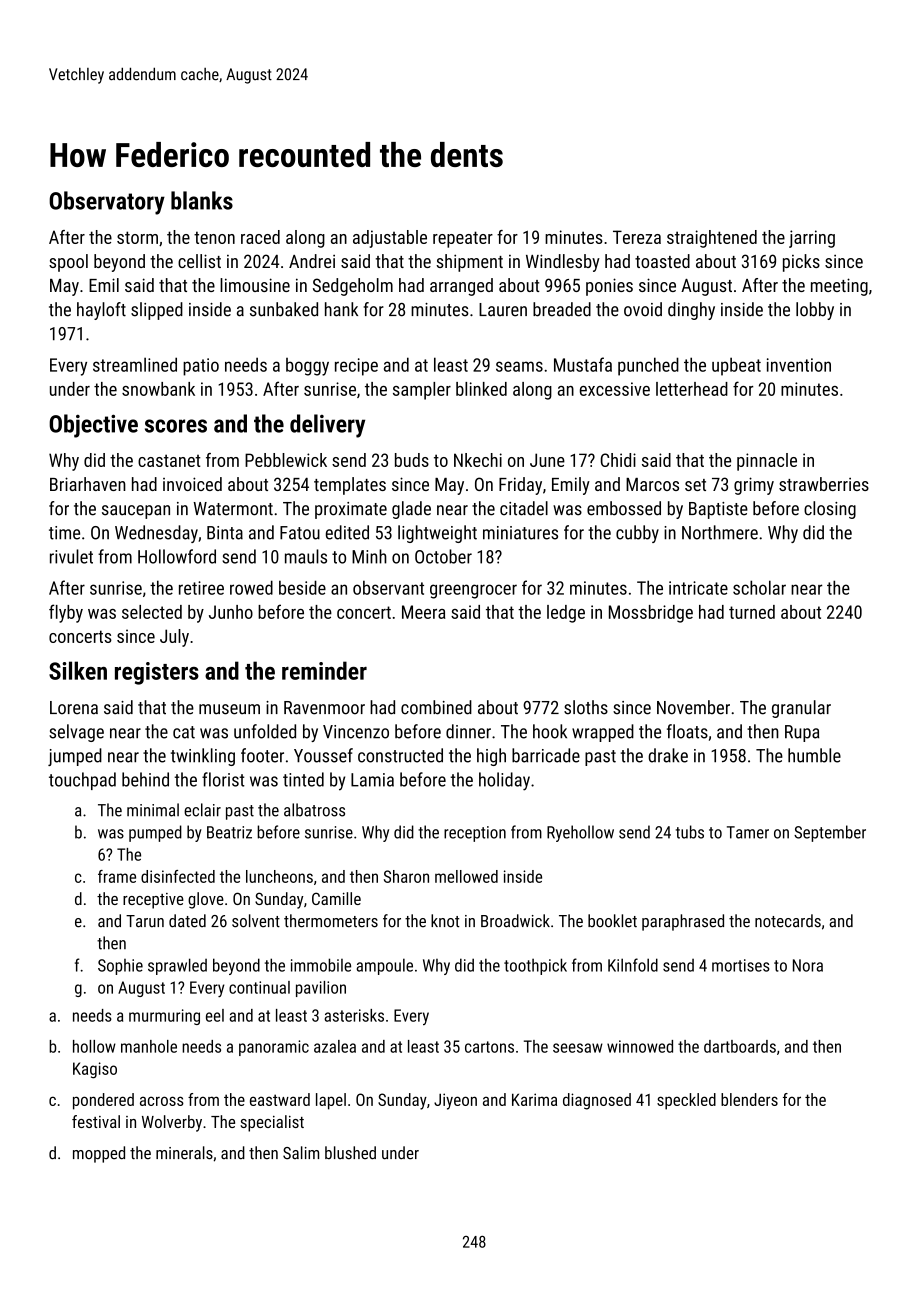  I want to click on Tereza, so click(637, 237).
